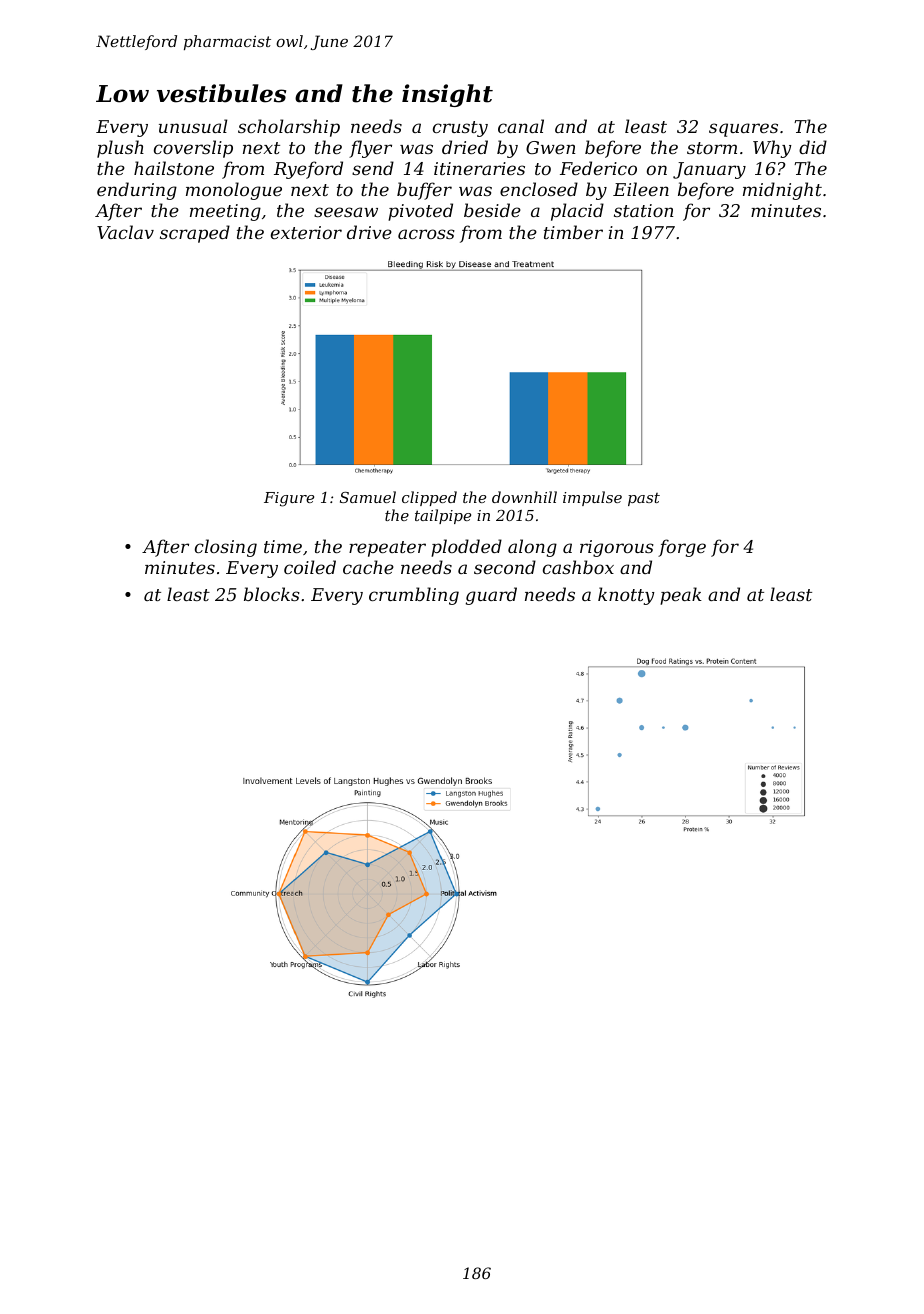 The image size is (924, 1314). Describe the element at coordinates (272, 594) in the screenshot. I see `blocks` at that location.
